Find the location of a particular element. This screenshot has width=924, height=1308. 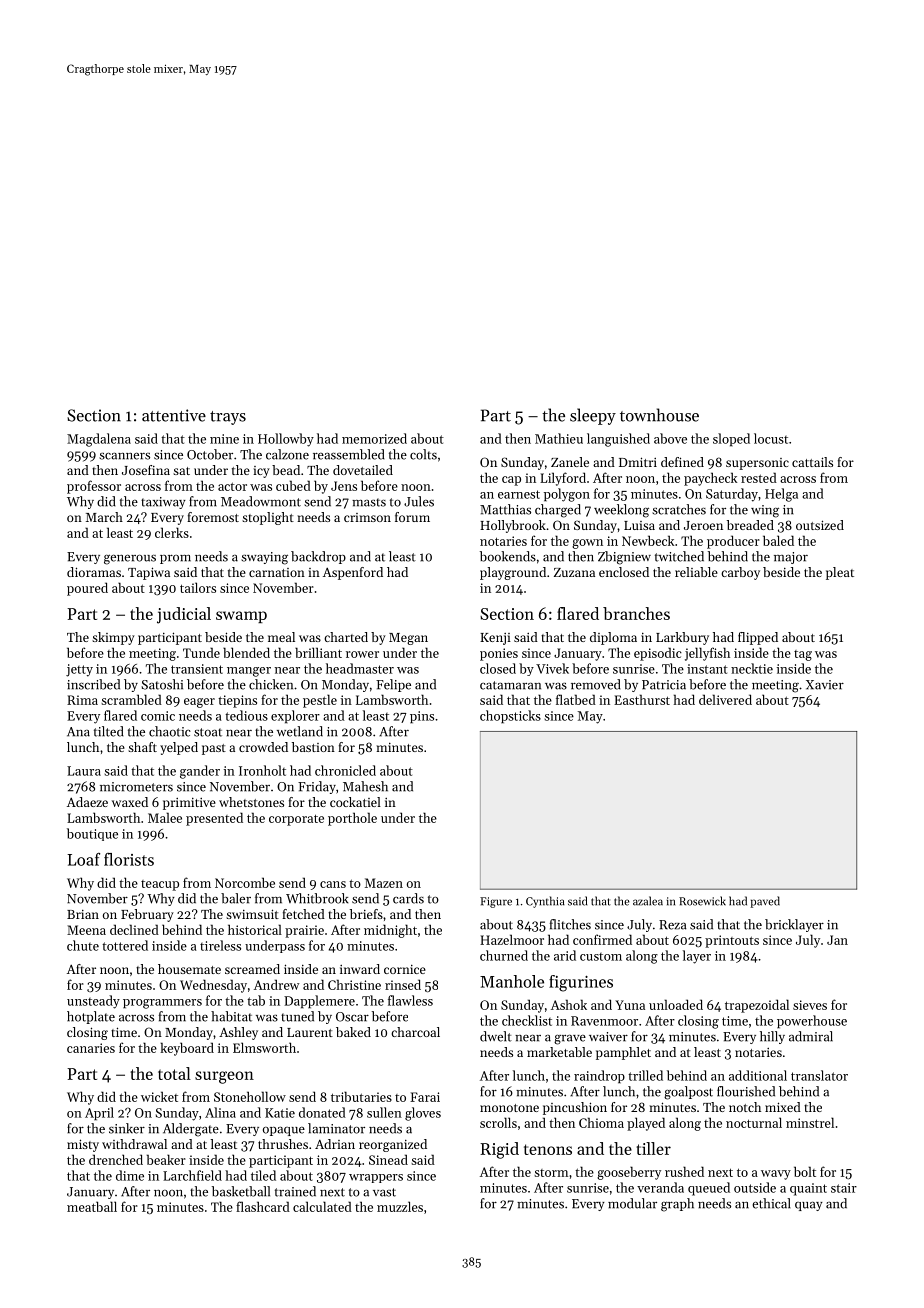

delivered is located at coordinates (725, 699).
